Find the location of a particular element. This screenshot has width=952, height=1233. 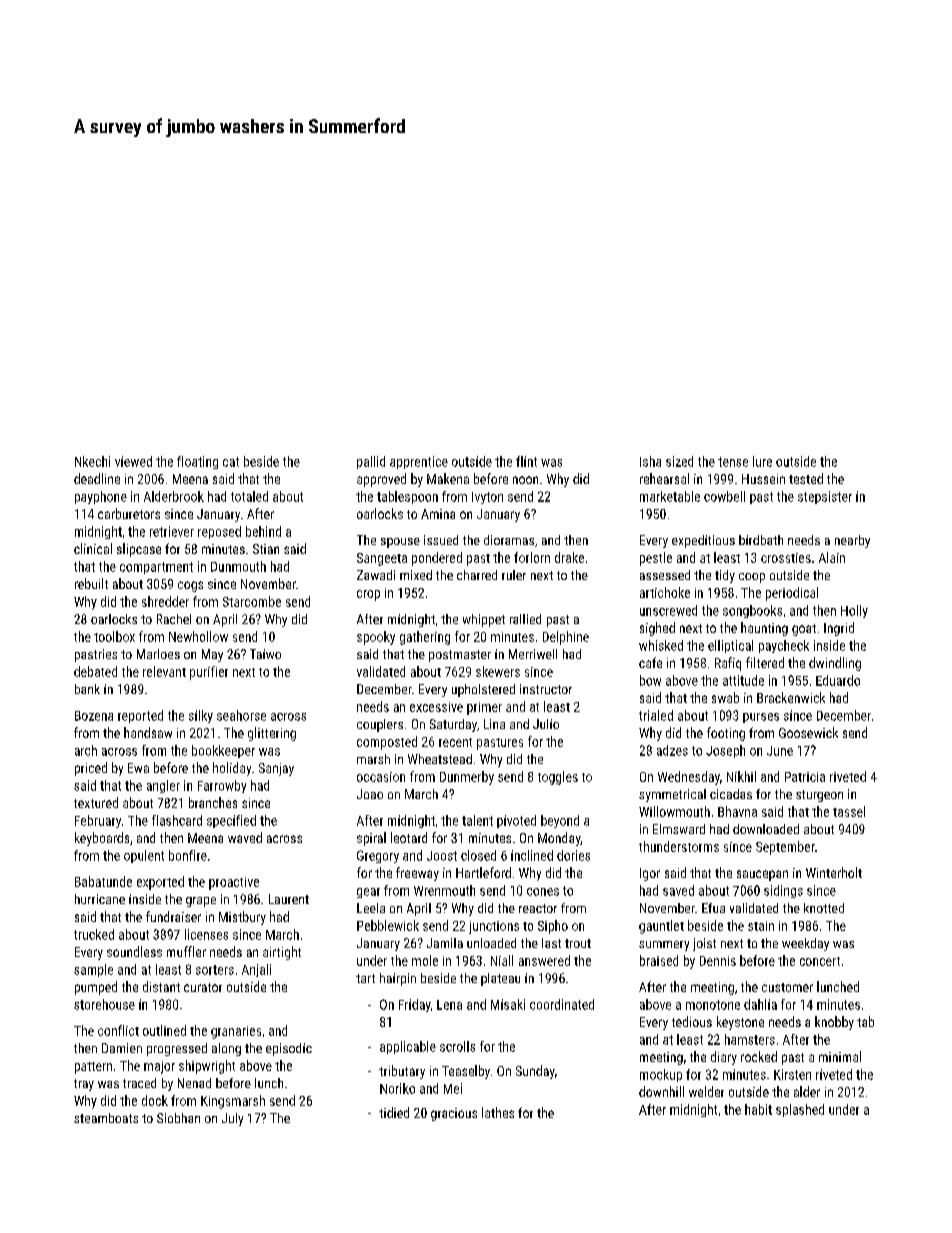

leotard is located at coordinates (409, 837).
